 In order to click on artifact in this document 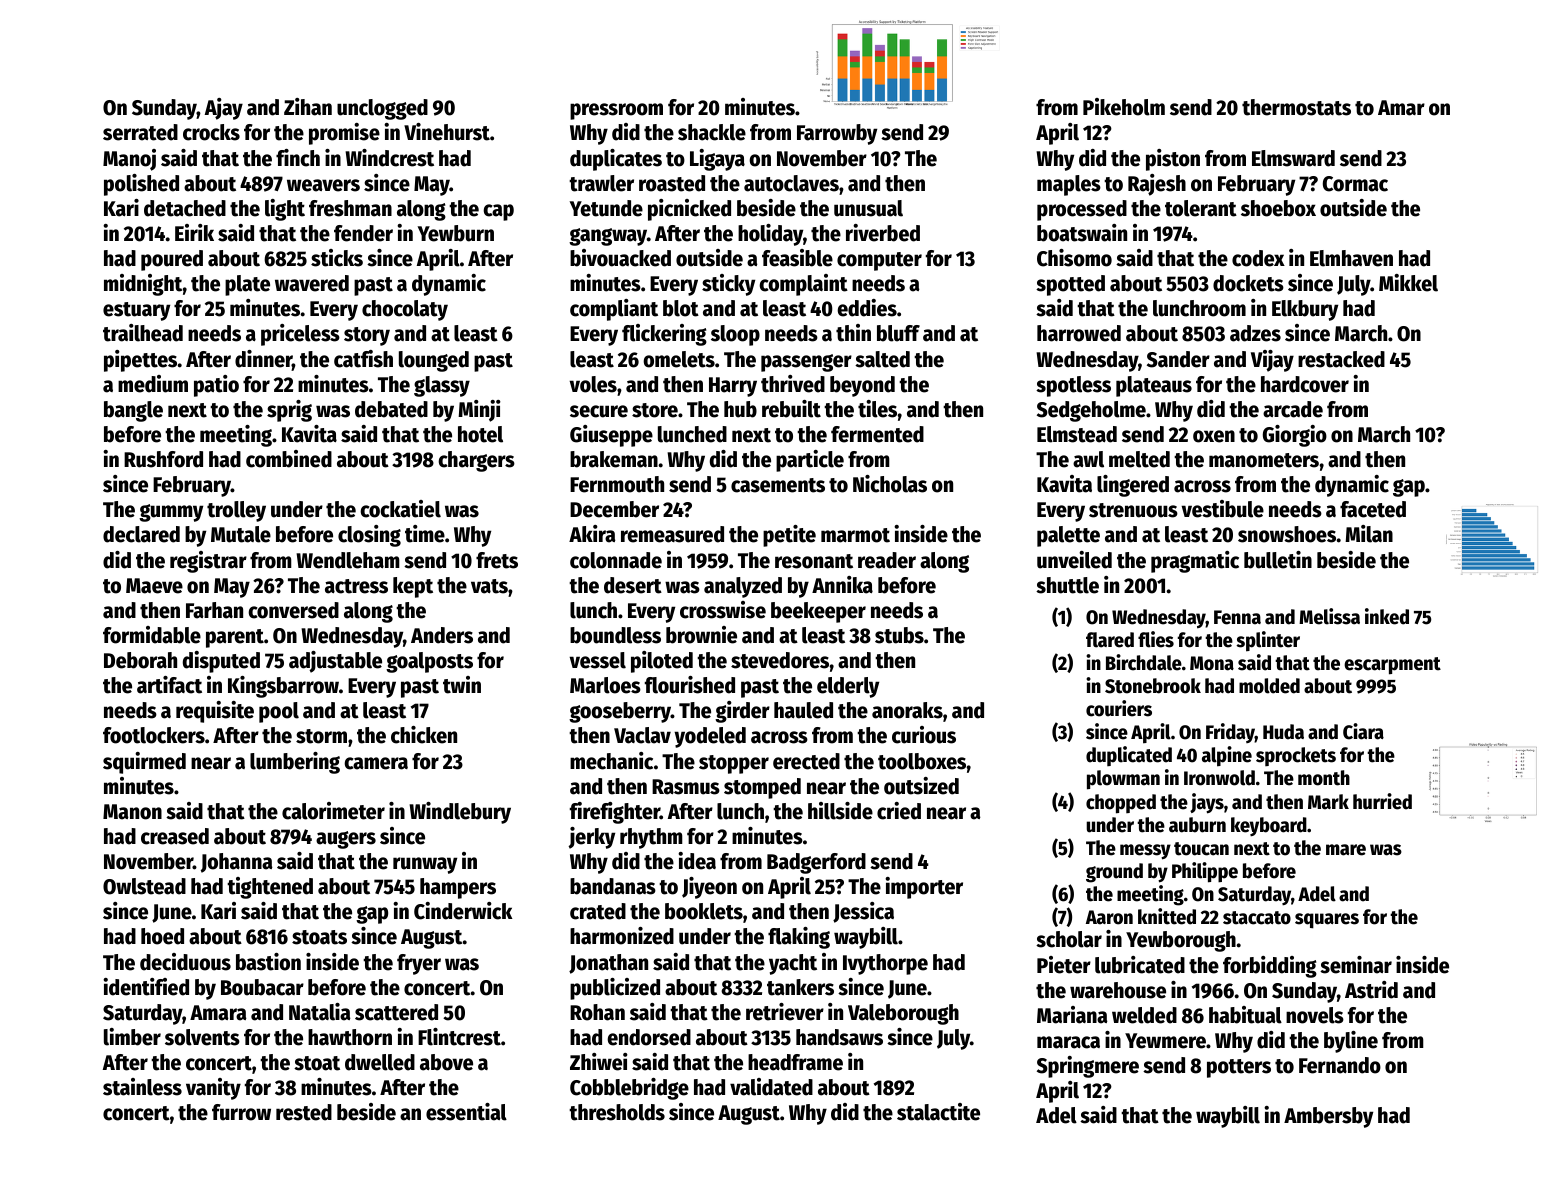, I will do `click(169, 685)`.
